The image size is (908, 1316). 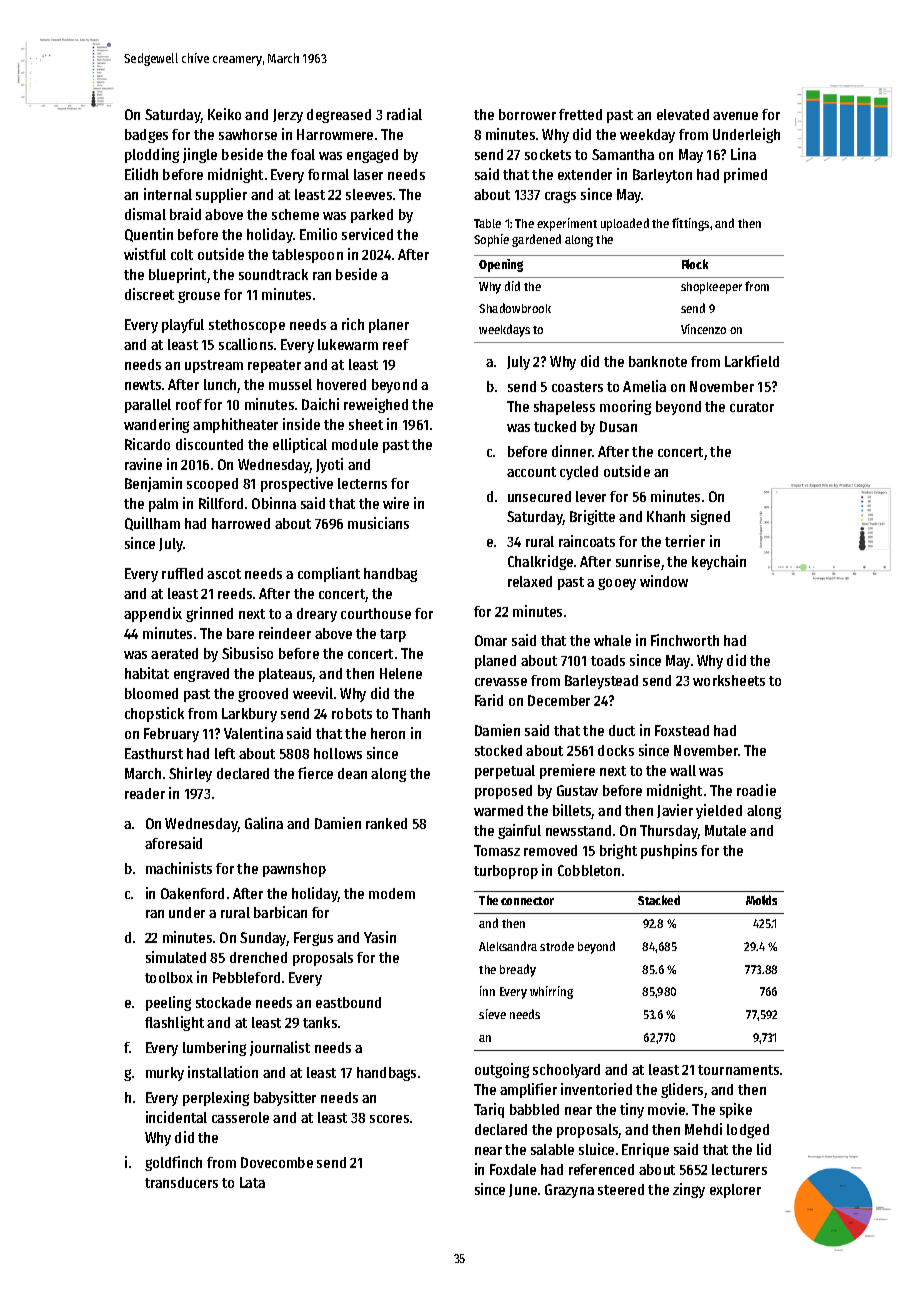 What do you see at coordinates (396, 503) in the screenshot?
I see `wire` at bounding box center [396, 503].
